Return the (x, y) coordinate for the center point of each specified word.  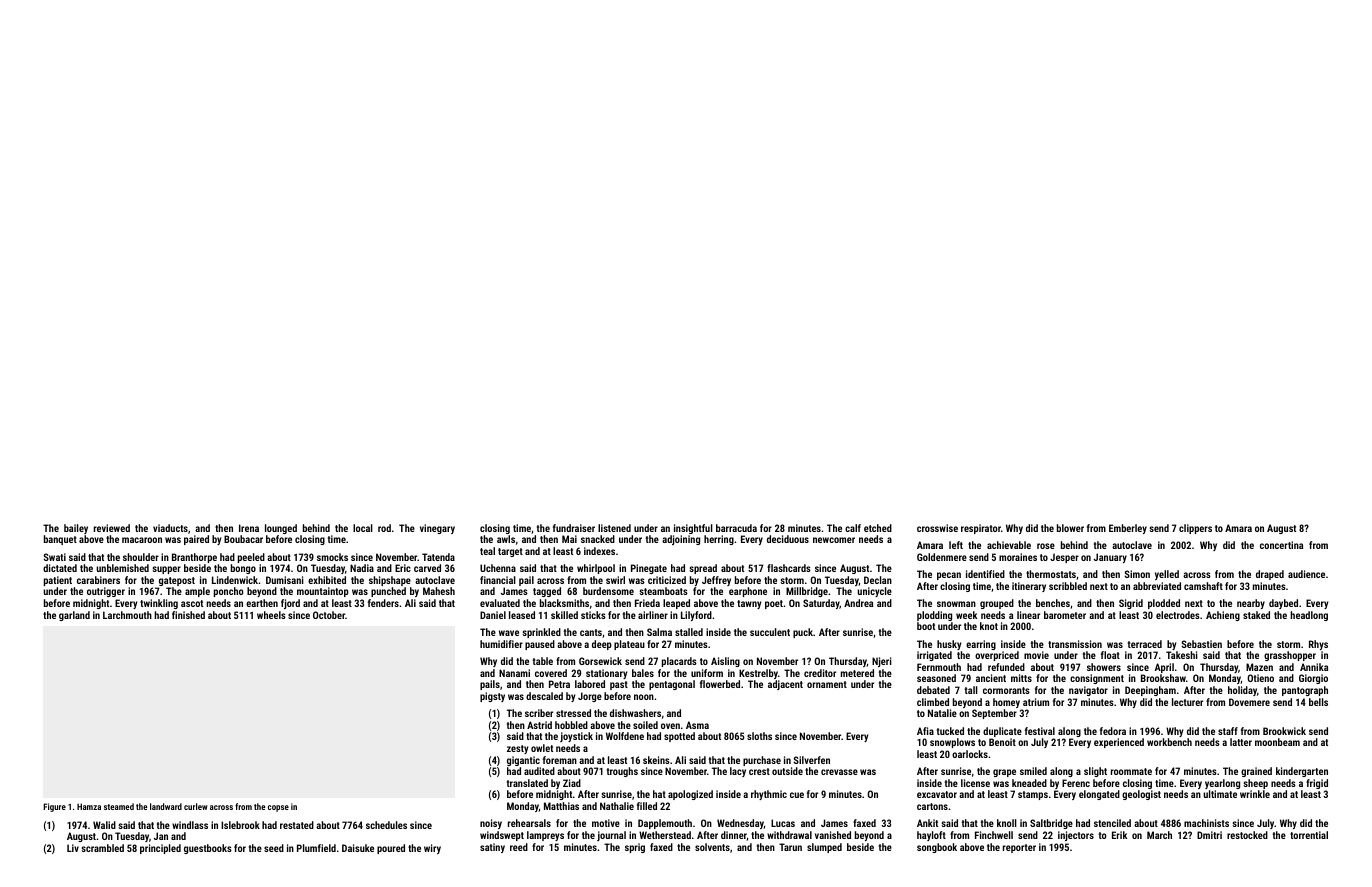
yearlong (1222, 784)
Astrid (539, 725)
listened (614, 528)
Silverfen (812, 760)
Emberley (1128, 529)
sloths (759, 736)
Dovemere (1249, 702)
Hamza (89, 806)
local (363, 528)
